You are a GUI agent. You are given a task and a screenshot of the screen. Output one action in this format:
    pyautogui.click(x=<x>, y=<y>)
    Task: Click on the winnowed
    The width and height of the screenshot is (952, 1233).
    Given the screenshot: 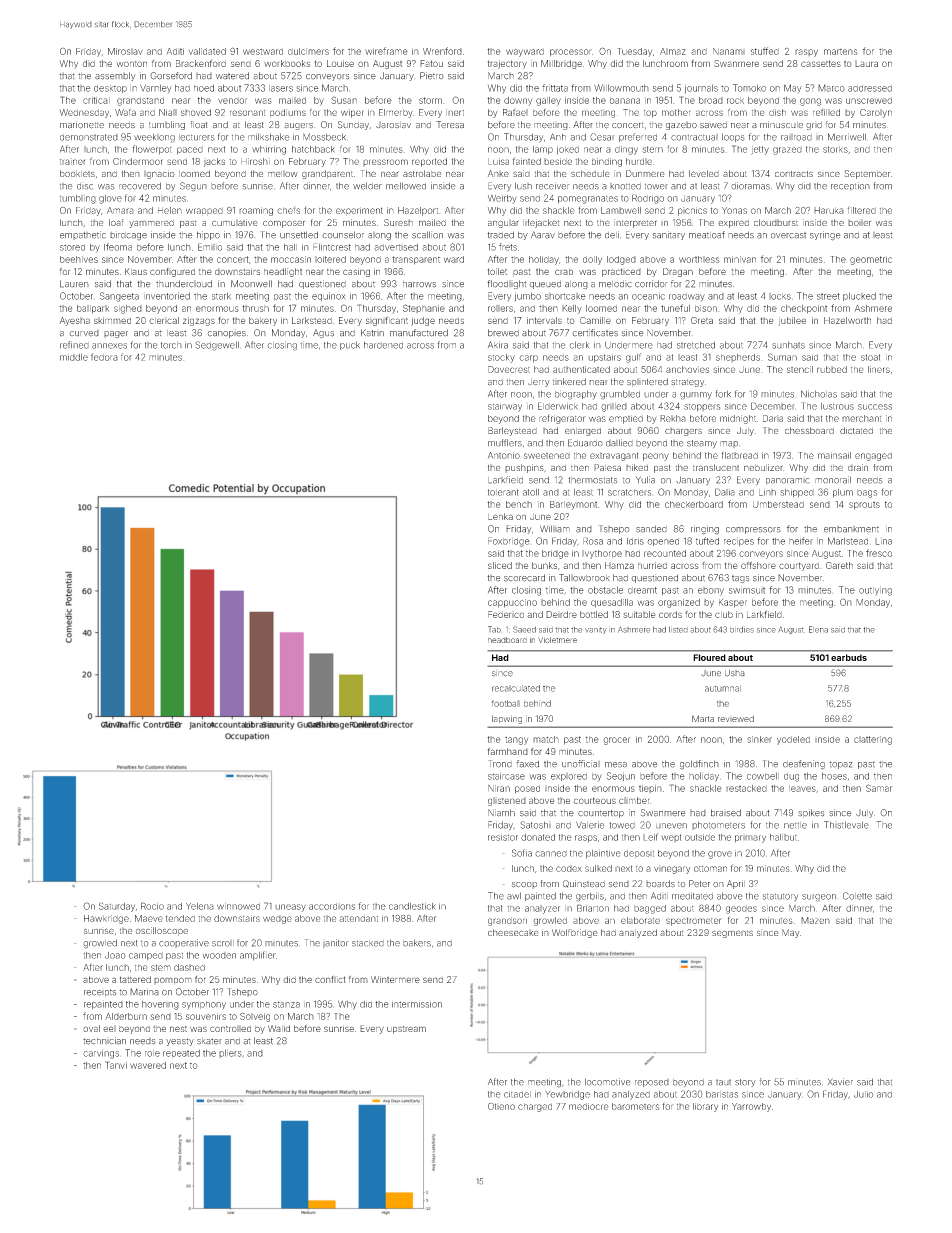 What is the action you would take?
    pyautogui.click(x=238, y=906)
